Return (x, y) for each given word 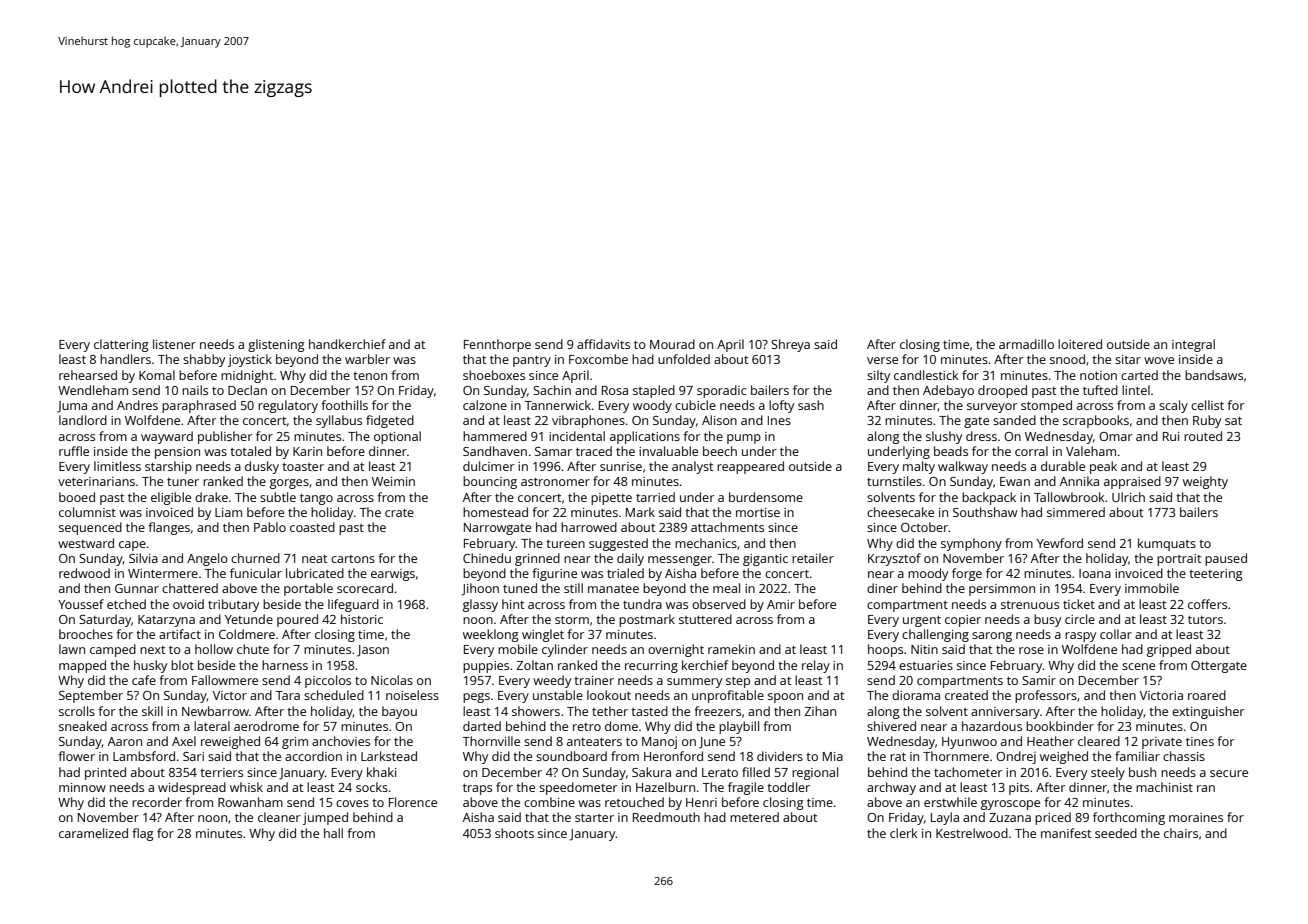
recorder (157, 802)
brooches (86, 634)
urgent (922, 621)
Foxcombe (598, 359)
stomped (1046, 406)
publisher (225, 437)
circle (1080, 619)
